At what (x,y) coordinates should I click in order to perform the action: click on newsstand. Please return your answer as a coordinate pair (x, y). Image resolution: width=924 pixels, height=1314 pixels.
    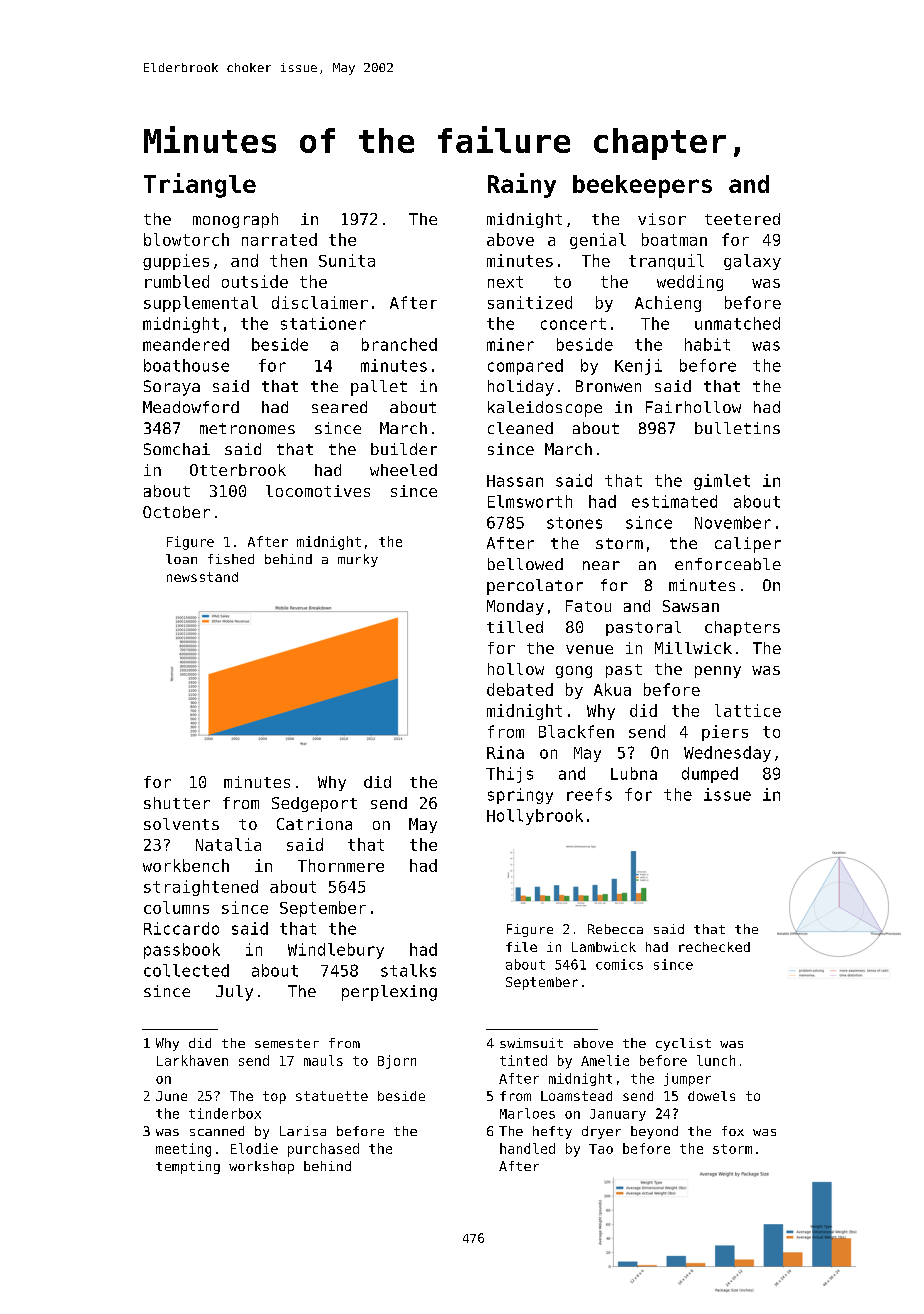
    Looking at the image, I should click on (202, 577).
